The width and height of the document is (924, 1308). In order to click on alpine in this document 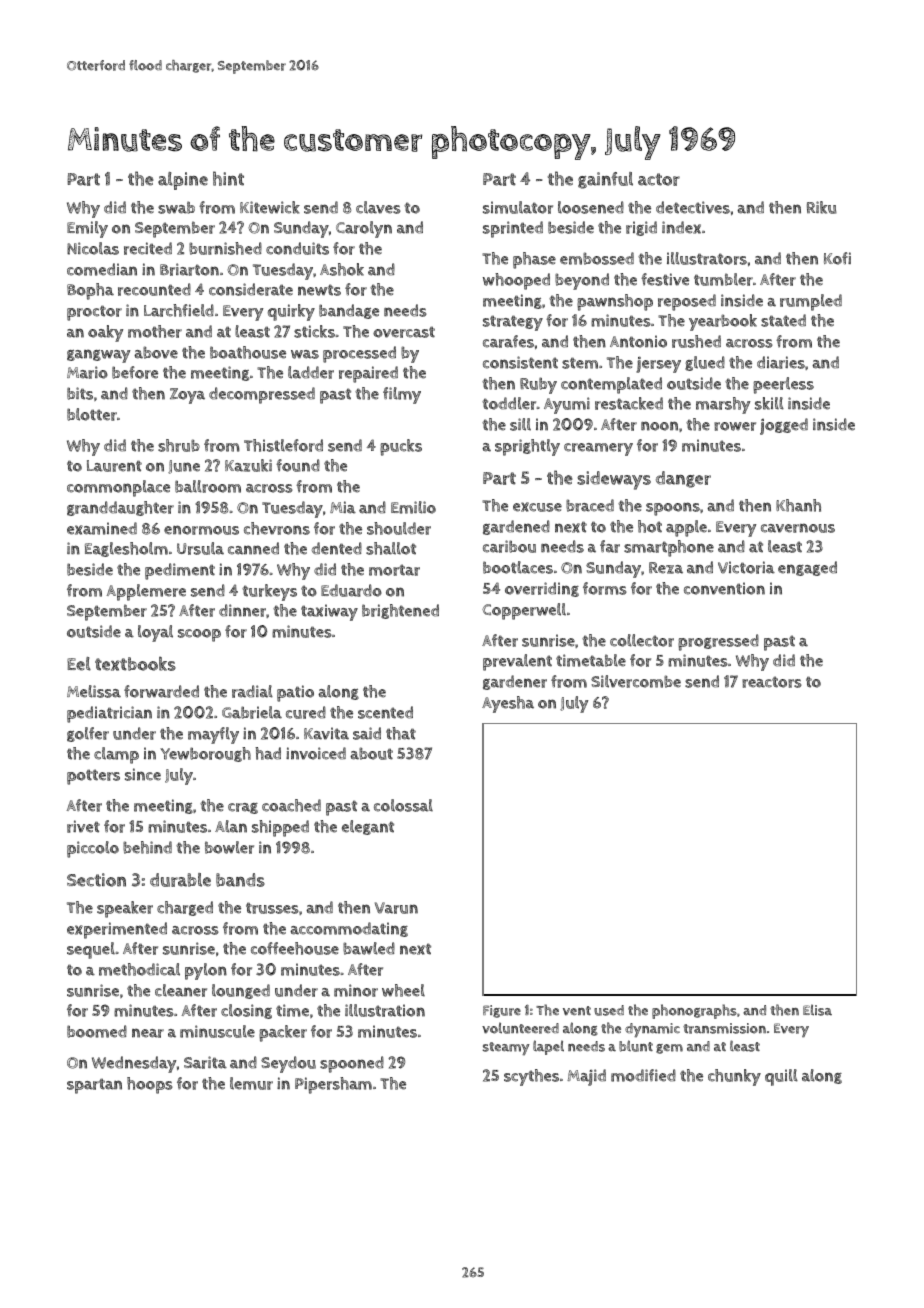, I will do `click(183, 181)`.
